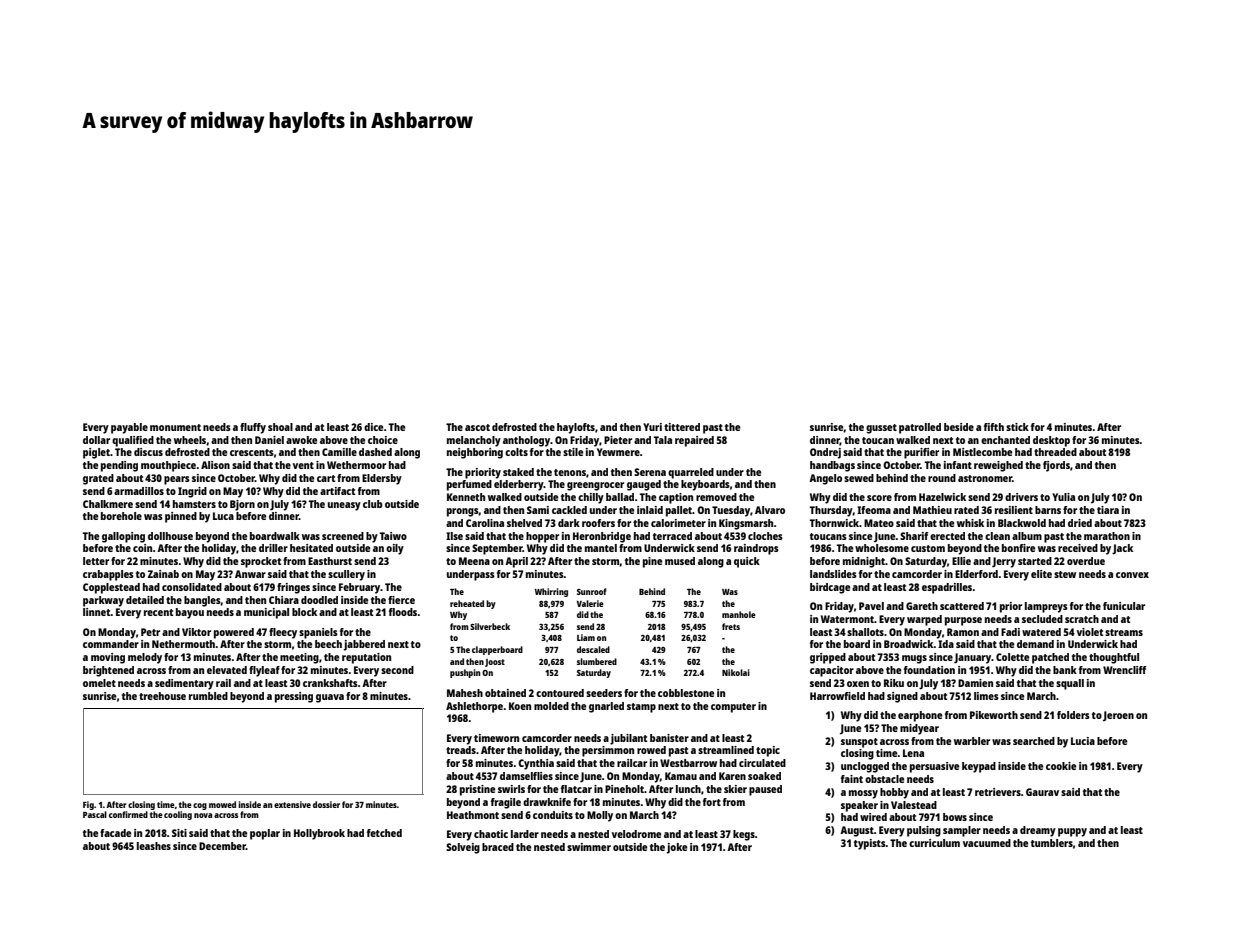 This screenshot has width=1233, height=952. What do you see at coordinates (463, 848) in the screenshot?
I see `Solveig` at bounding box center [463, 848].
